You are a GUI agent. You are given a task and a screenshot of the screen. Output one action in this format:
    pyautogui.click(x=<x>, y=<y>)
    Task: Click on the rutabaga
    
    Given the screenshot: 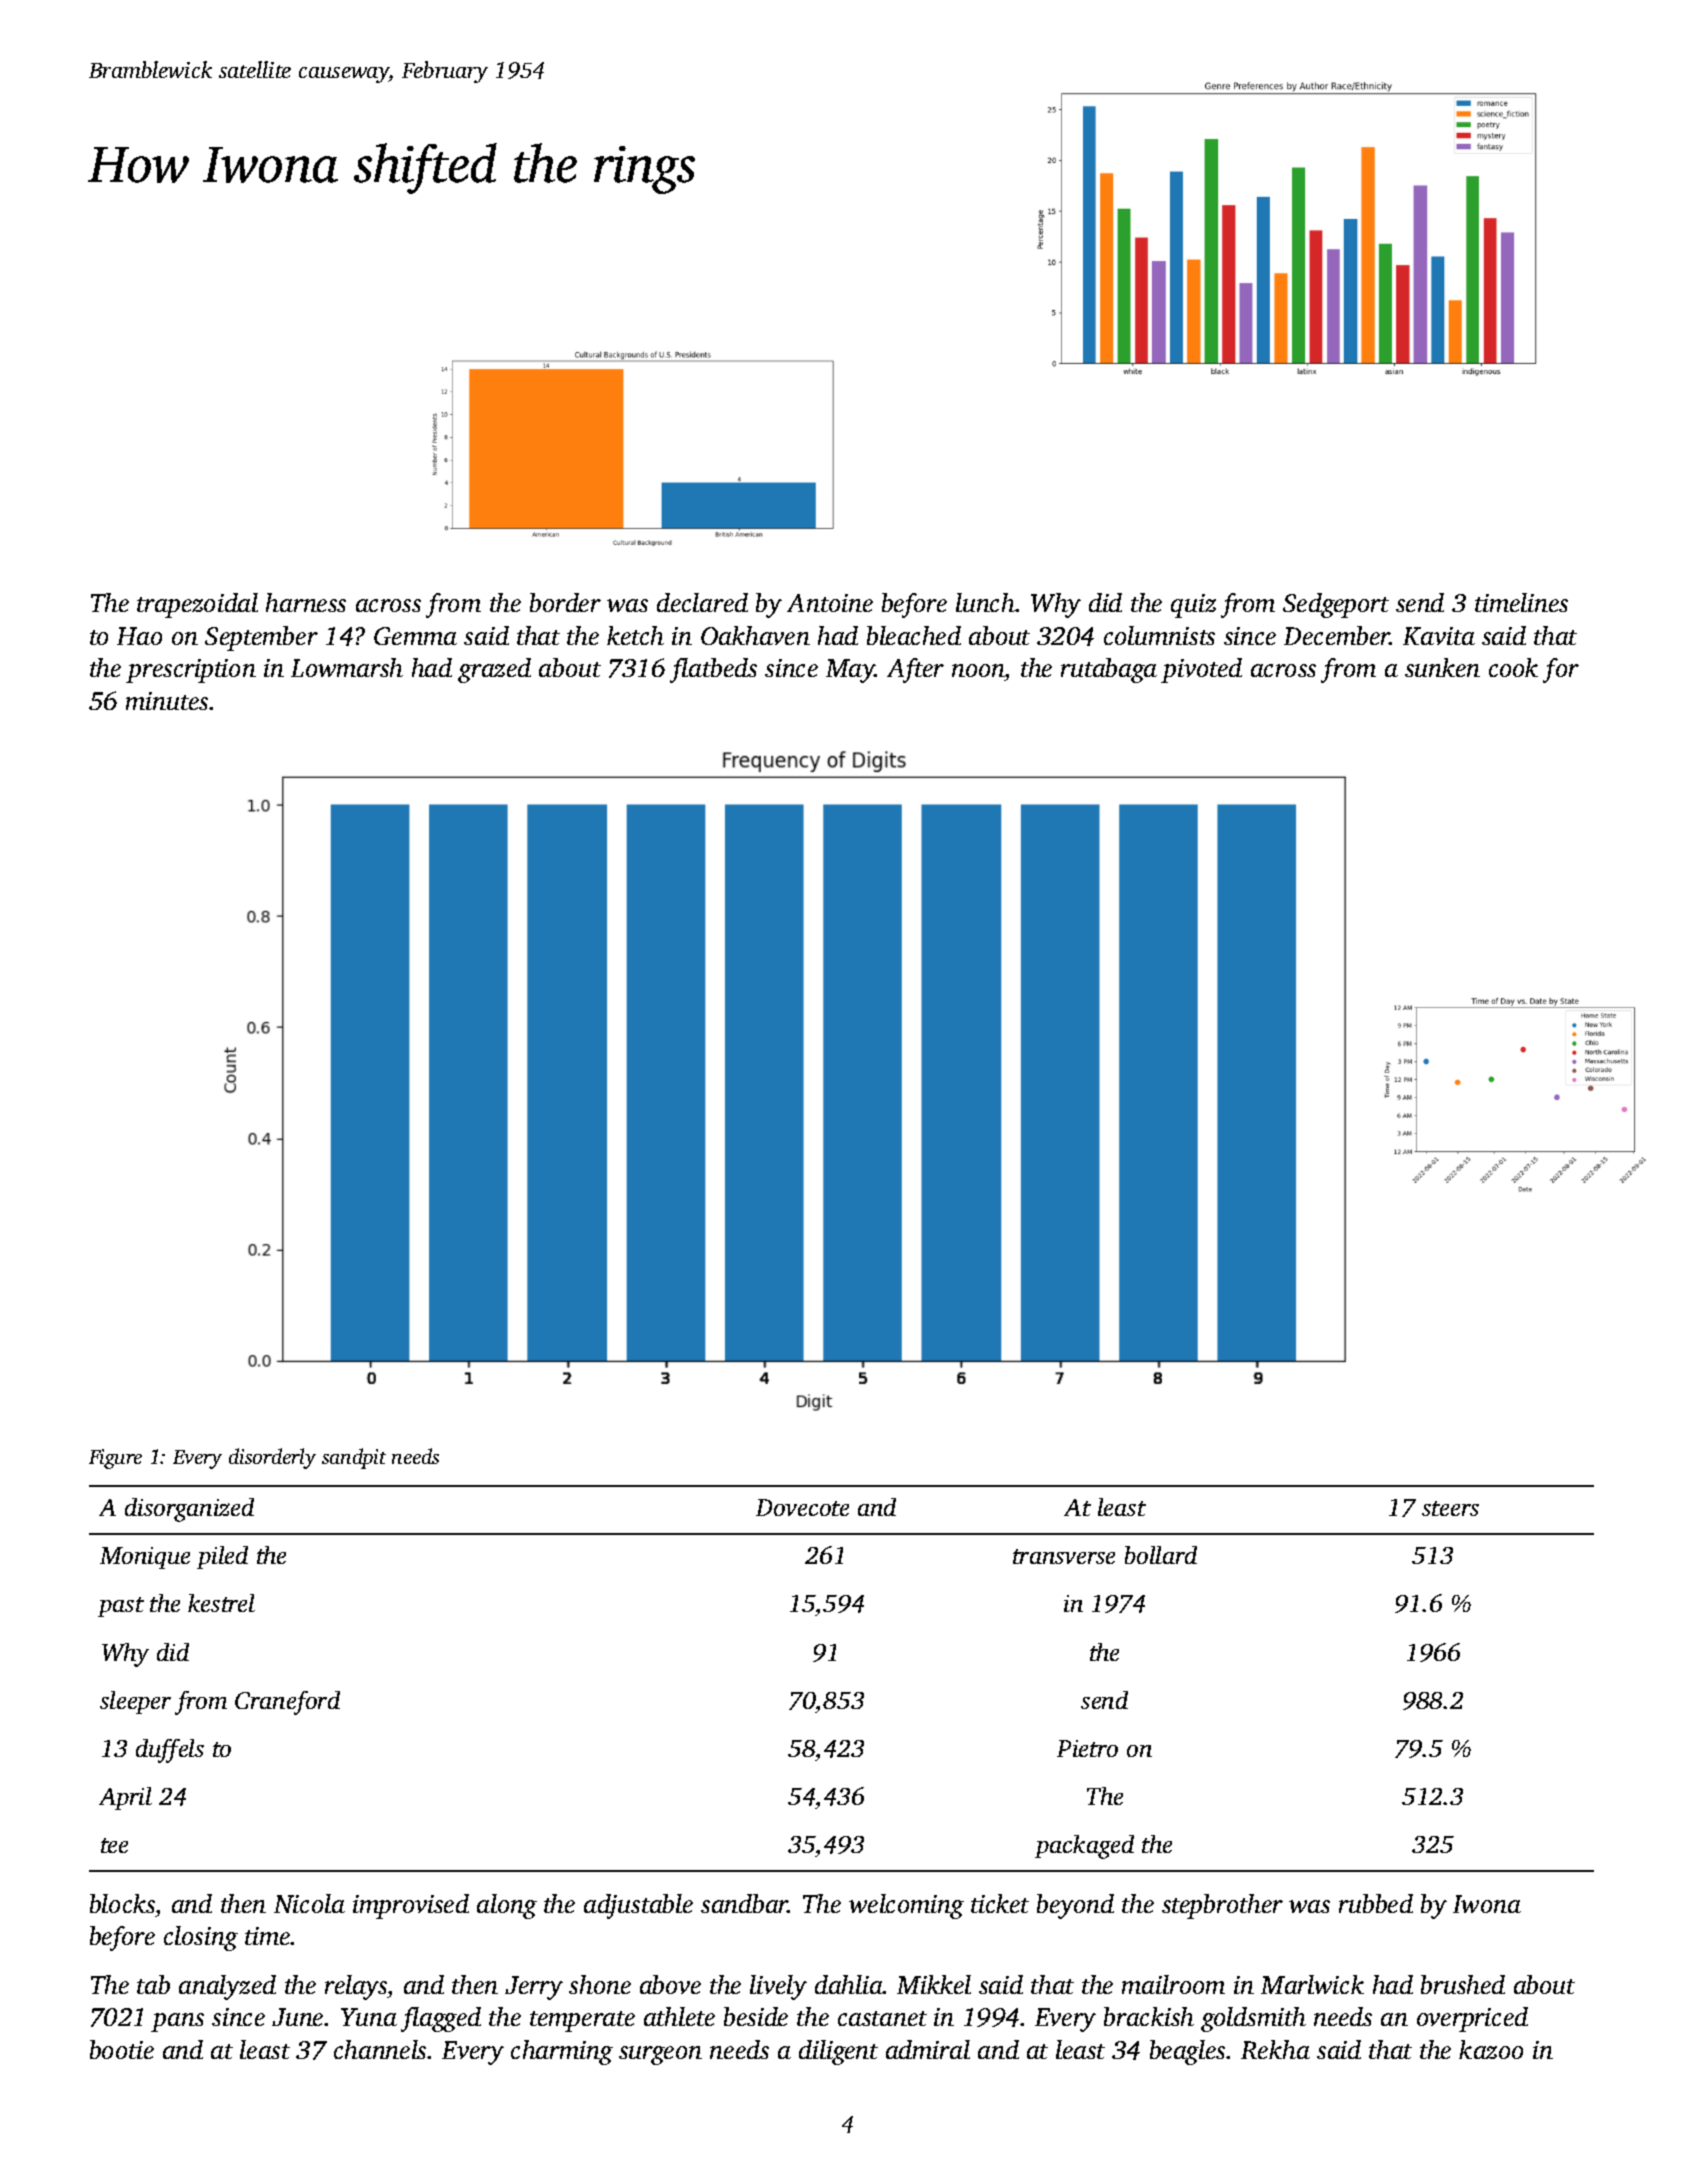 What is the action you would take?
    pyautogui.click(x=1109, y=670)
